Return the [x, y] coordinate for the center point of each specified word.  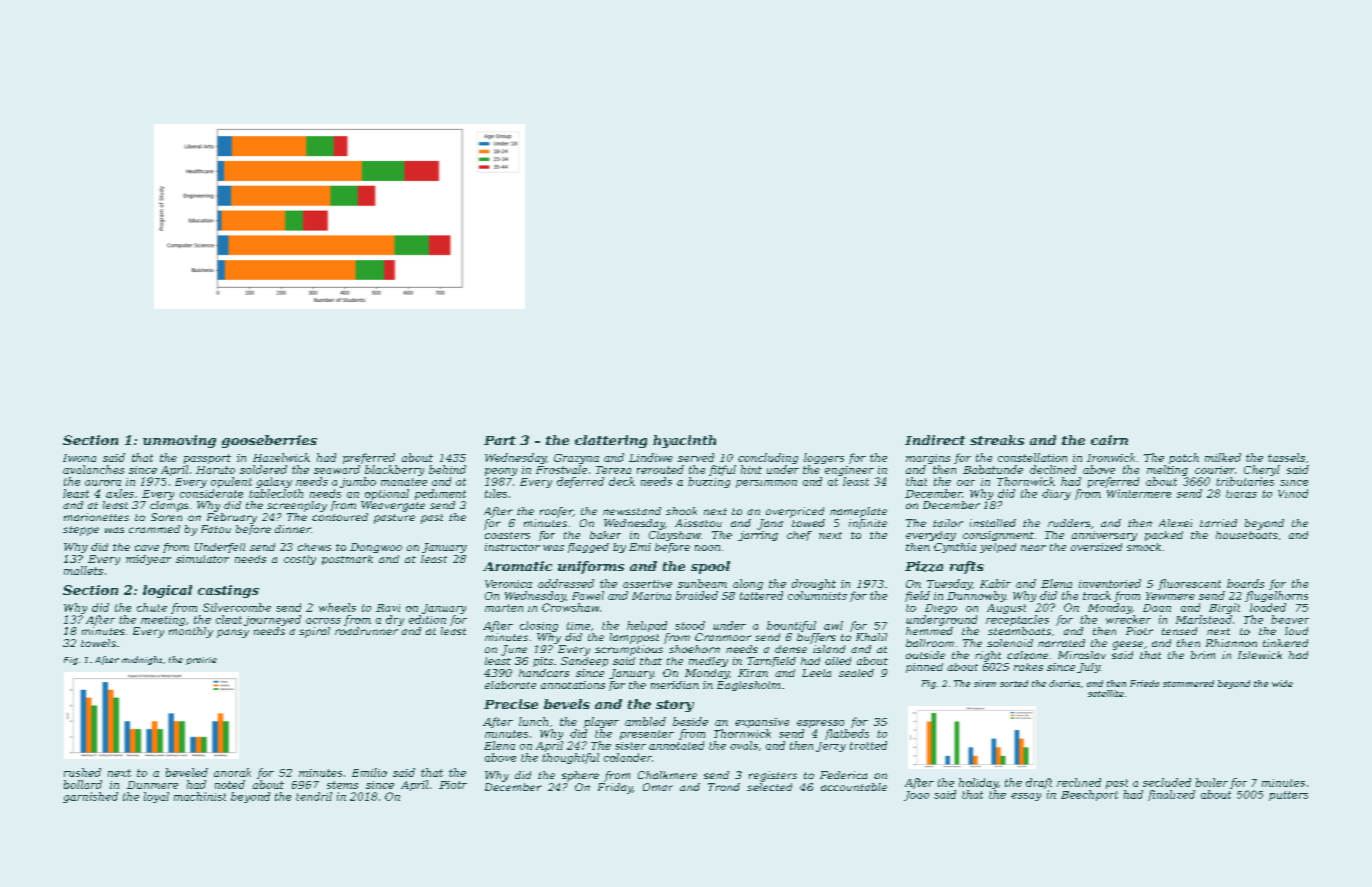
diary [1056, 494]
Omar [658, 787]
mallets [83, 570]
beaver [1290, 619]
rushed [82, 772]
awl [833, 625]
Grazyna [576, 459]
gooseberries [269, 441]
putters [1288, 796]
